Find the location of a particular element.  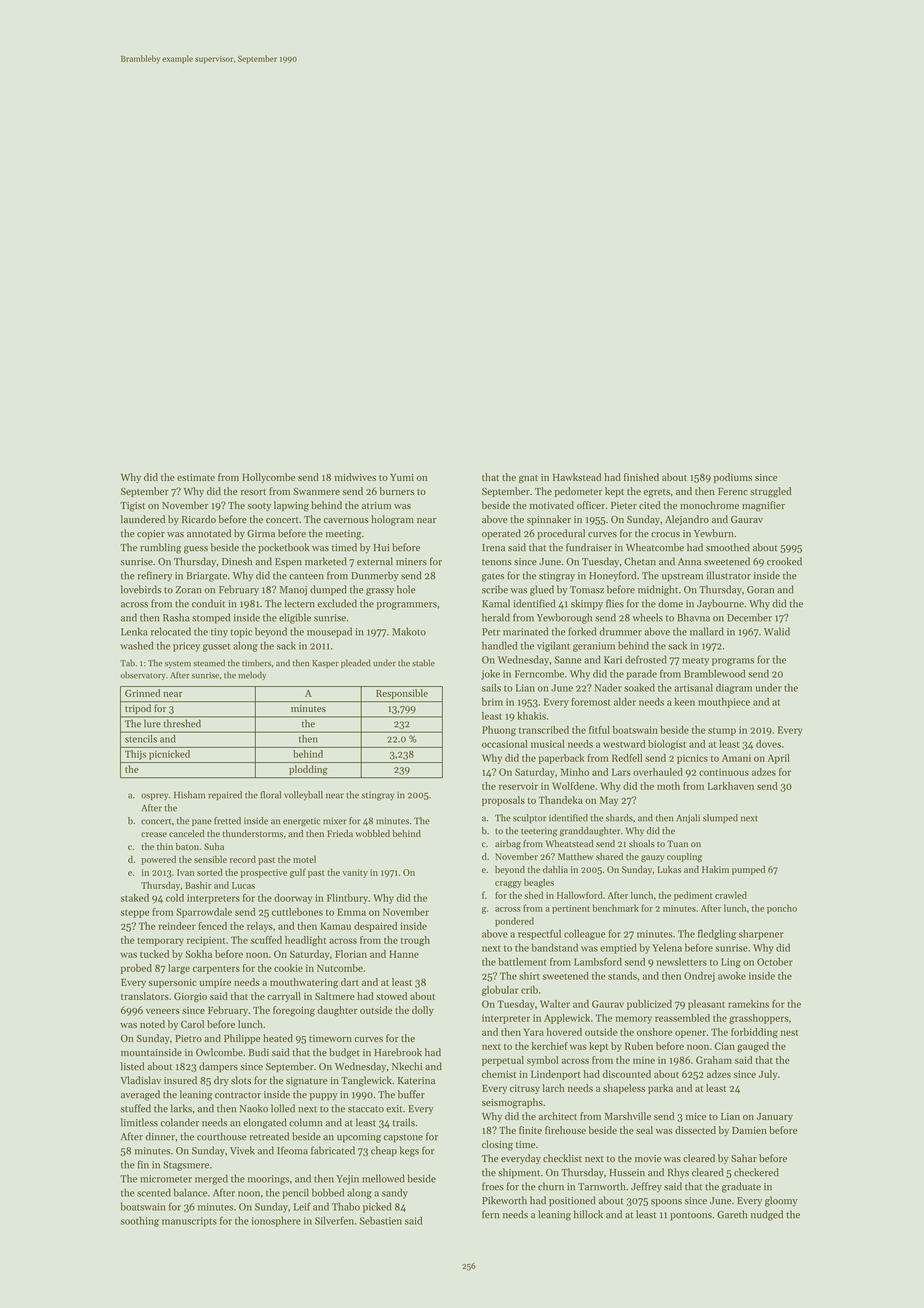

teetering is located at coordinates (539, 832).
